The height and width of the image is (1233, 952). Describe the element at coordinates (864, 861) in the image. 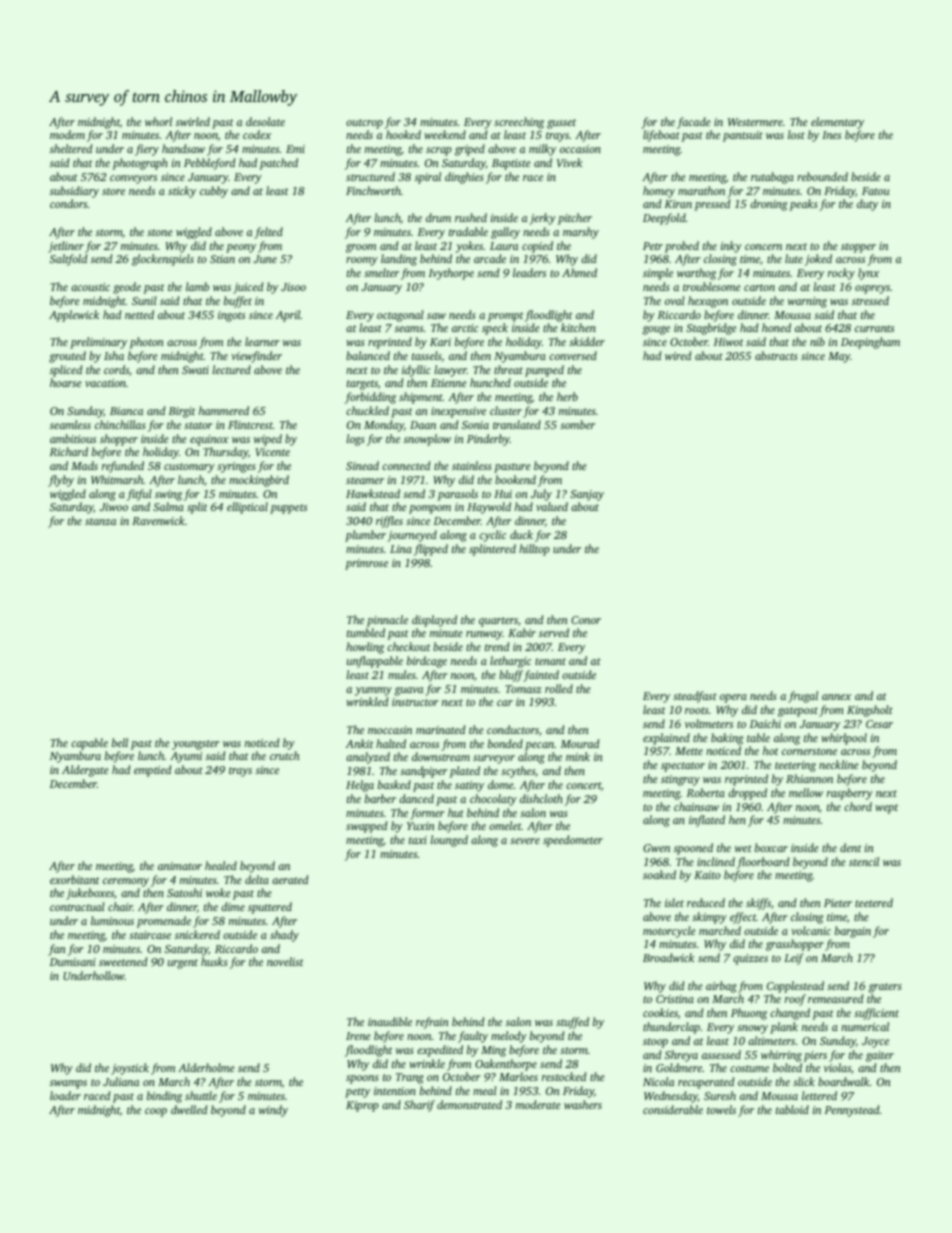

I see `stencil` at that location.
